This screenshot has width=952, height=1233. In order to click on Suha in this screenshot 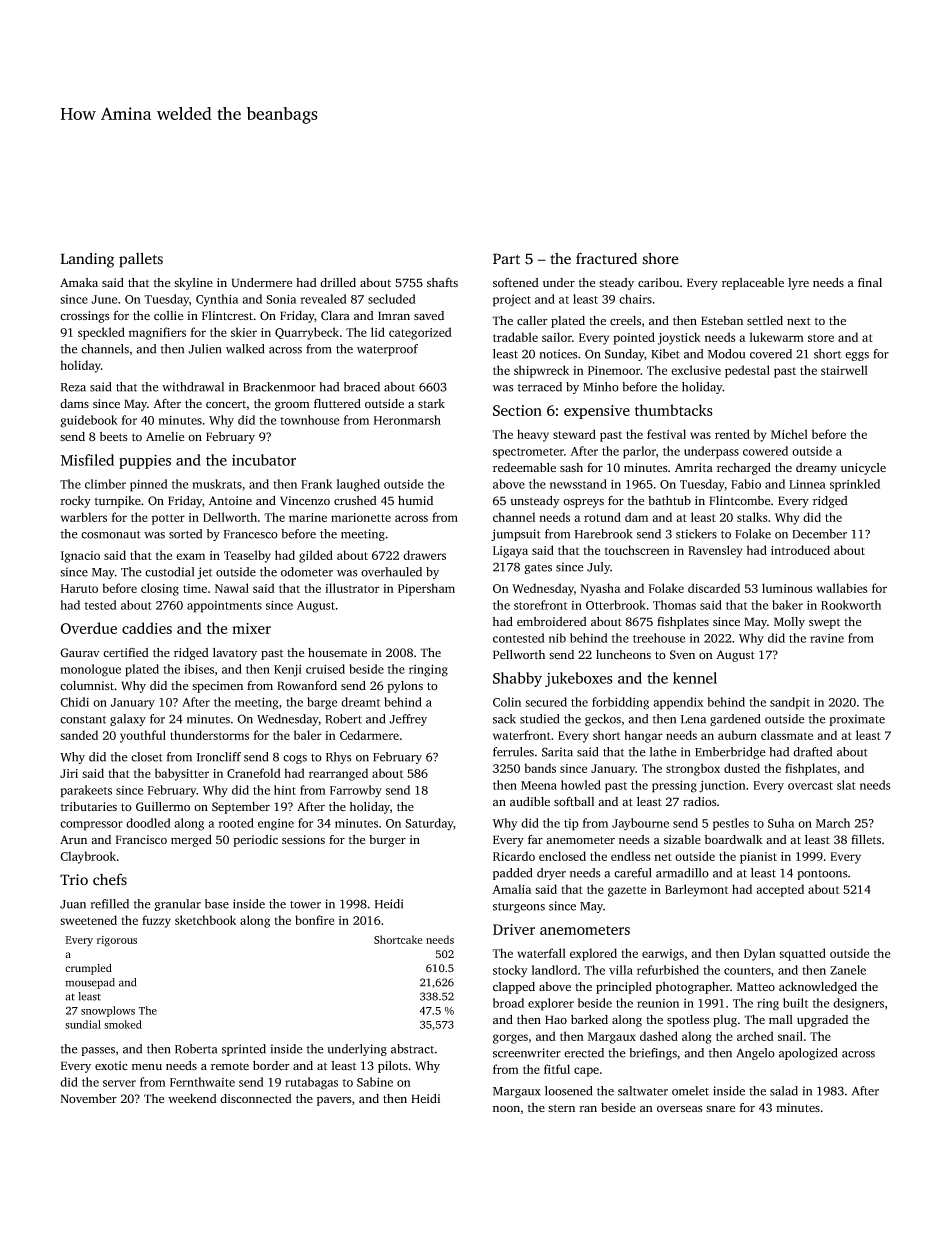, I will do `click(781, 823)`.
